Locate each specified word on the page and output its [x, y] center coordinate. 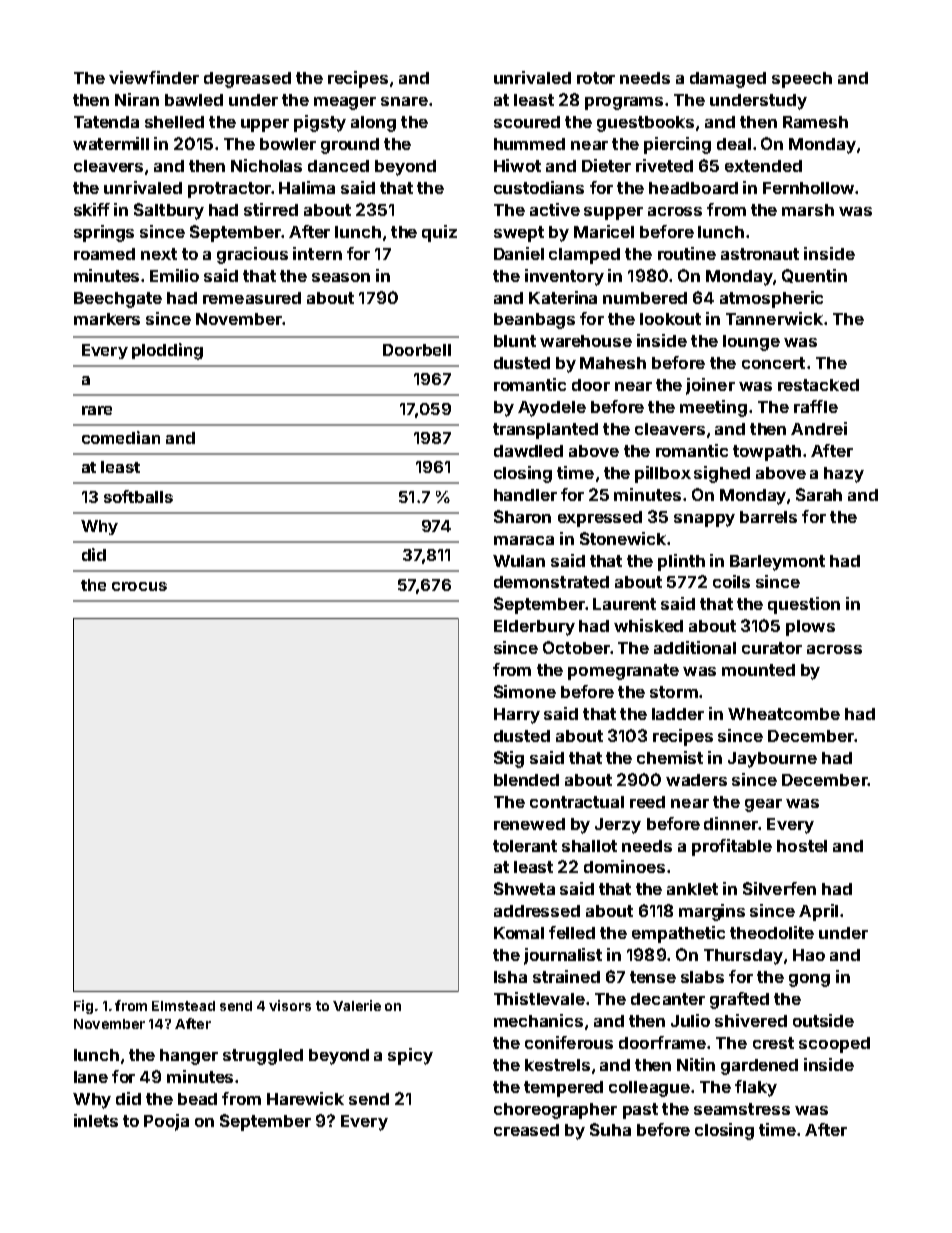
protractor [229, 190]
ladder [678, 714]
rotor [596, 78]
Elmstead [183, 1006]
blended [526, 780]
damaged [728, 80]
